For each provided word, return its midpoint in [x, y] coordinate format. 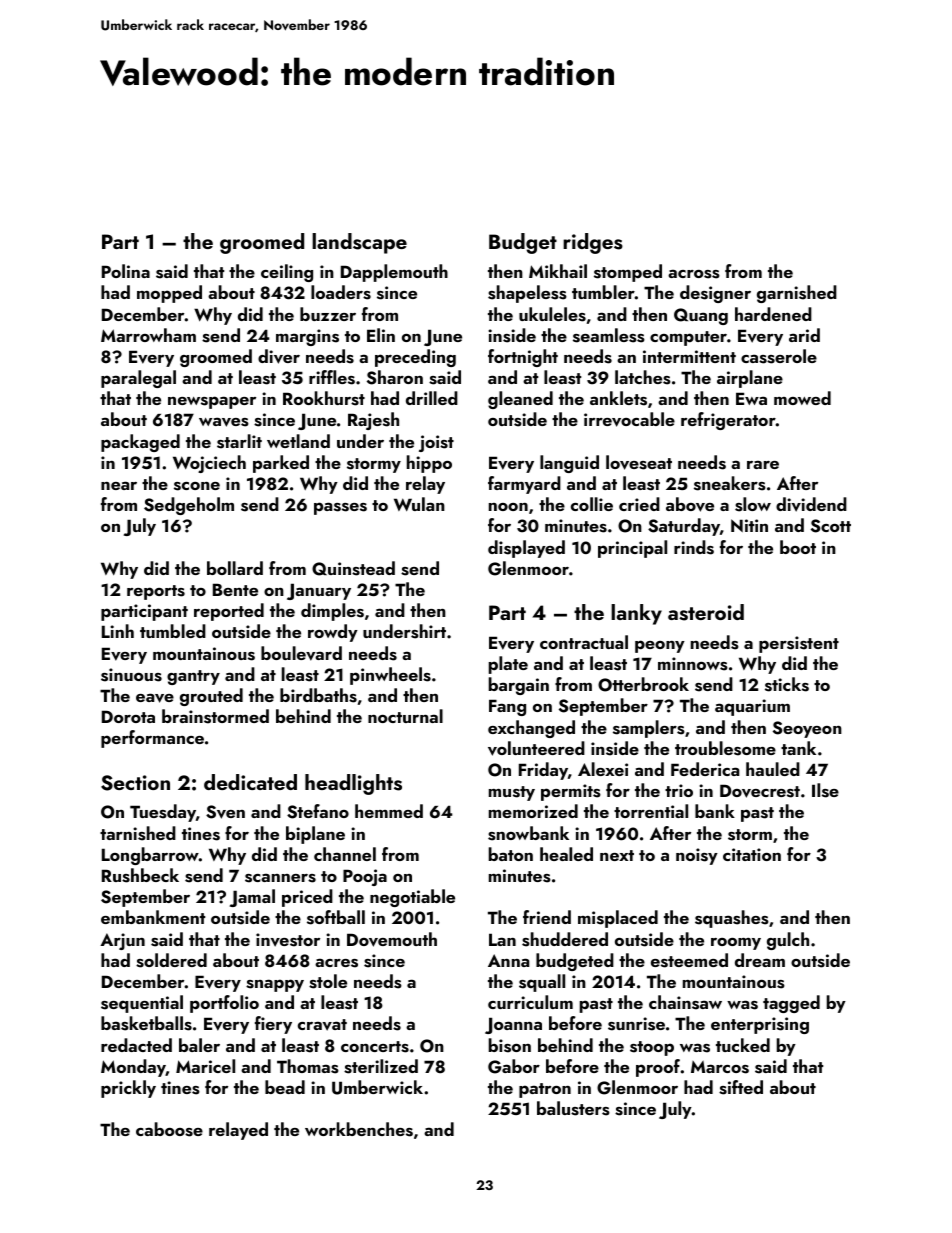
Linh [118, 631]
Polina [126, 271]
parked [281, 464]
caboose [169, 1129]
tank [798, 748]
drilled [432, 398]
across [694, 274]
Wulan [419, 504]
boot [798, 547]
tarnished [138, 833]
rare [763, 464]
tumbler [603, 292]
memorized [533, 811]
